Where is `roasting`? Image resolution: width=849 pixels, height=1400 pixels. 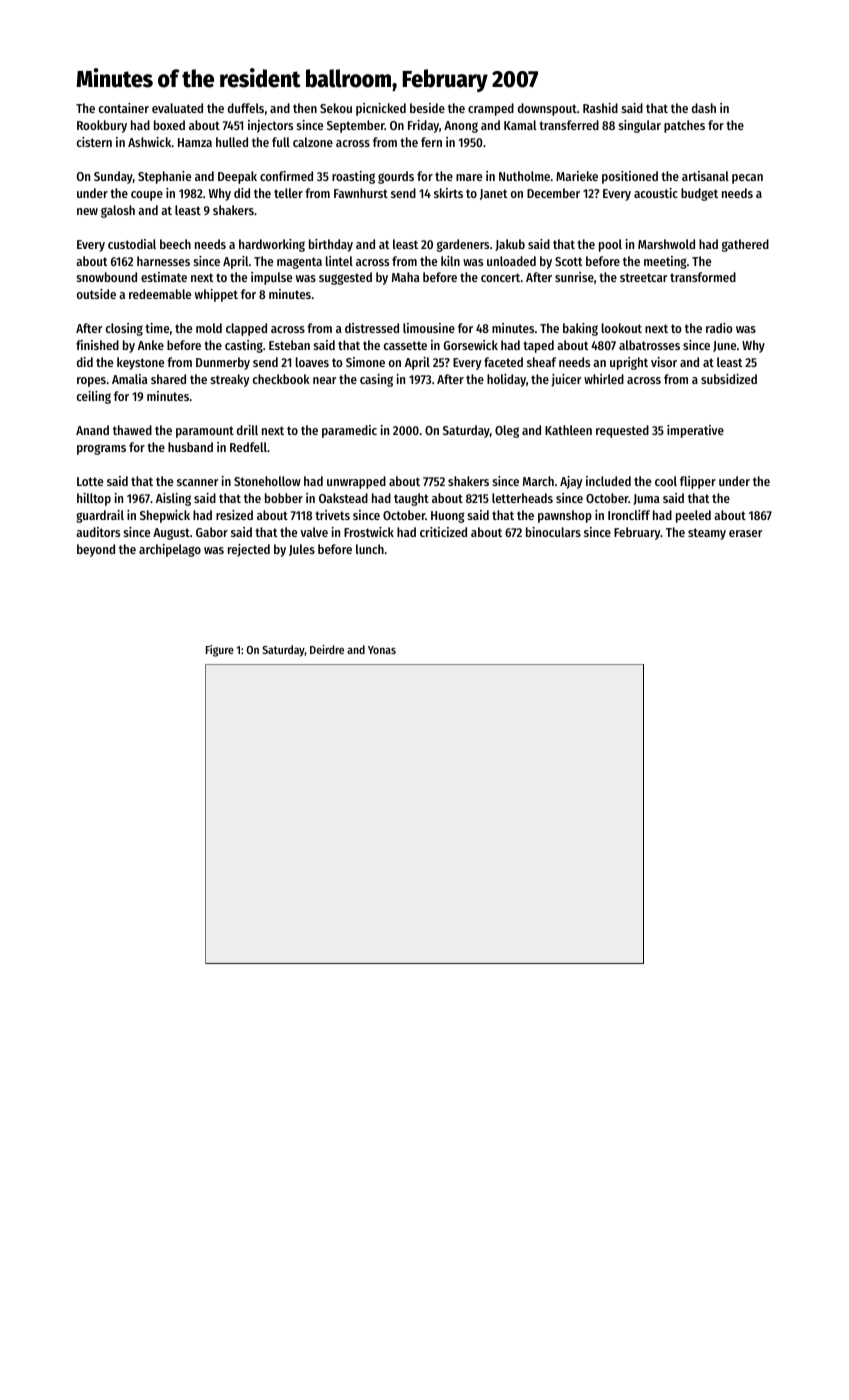 roasting is located at coordinates (353, 177).
